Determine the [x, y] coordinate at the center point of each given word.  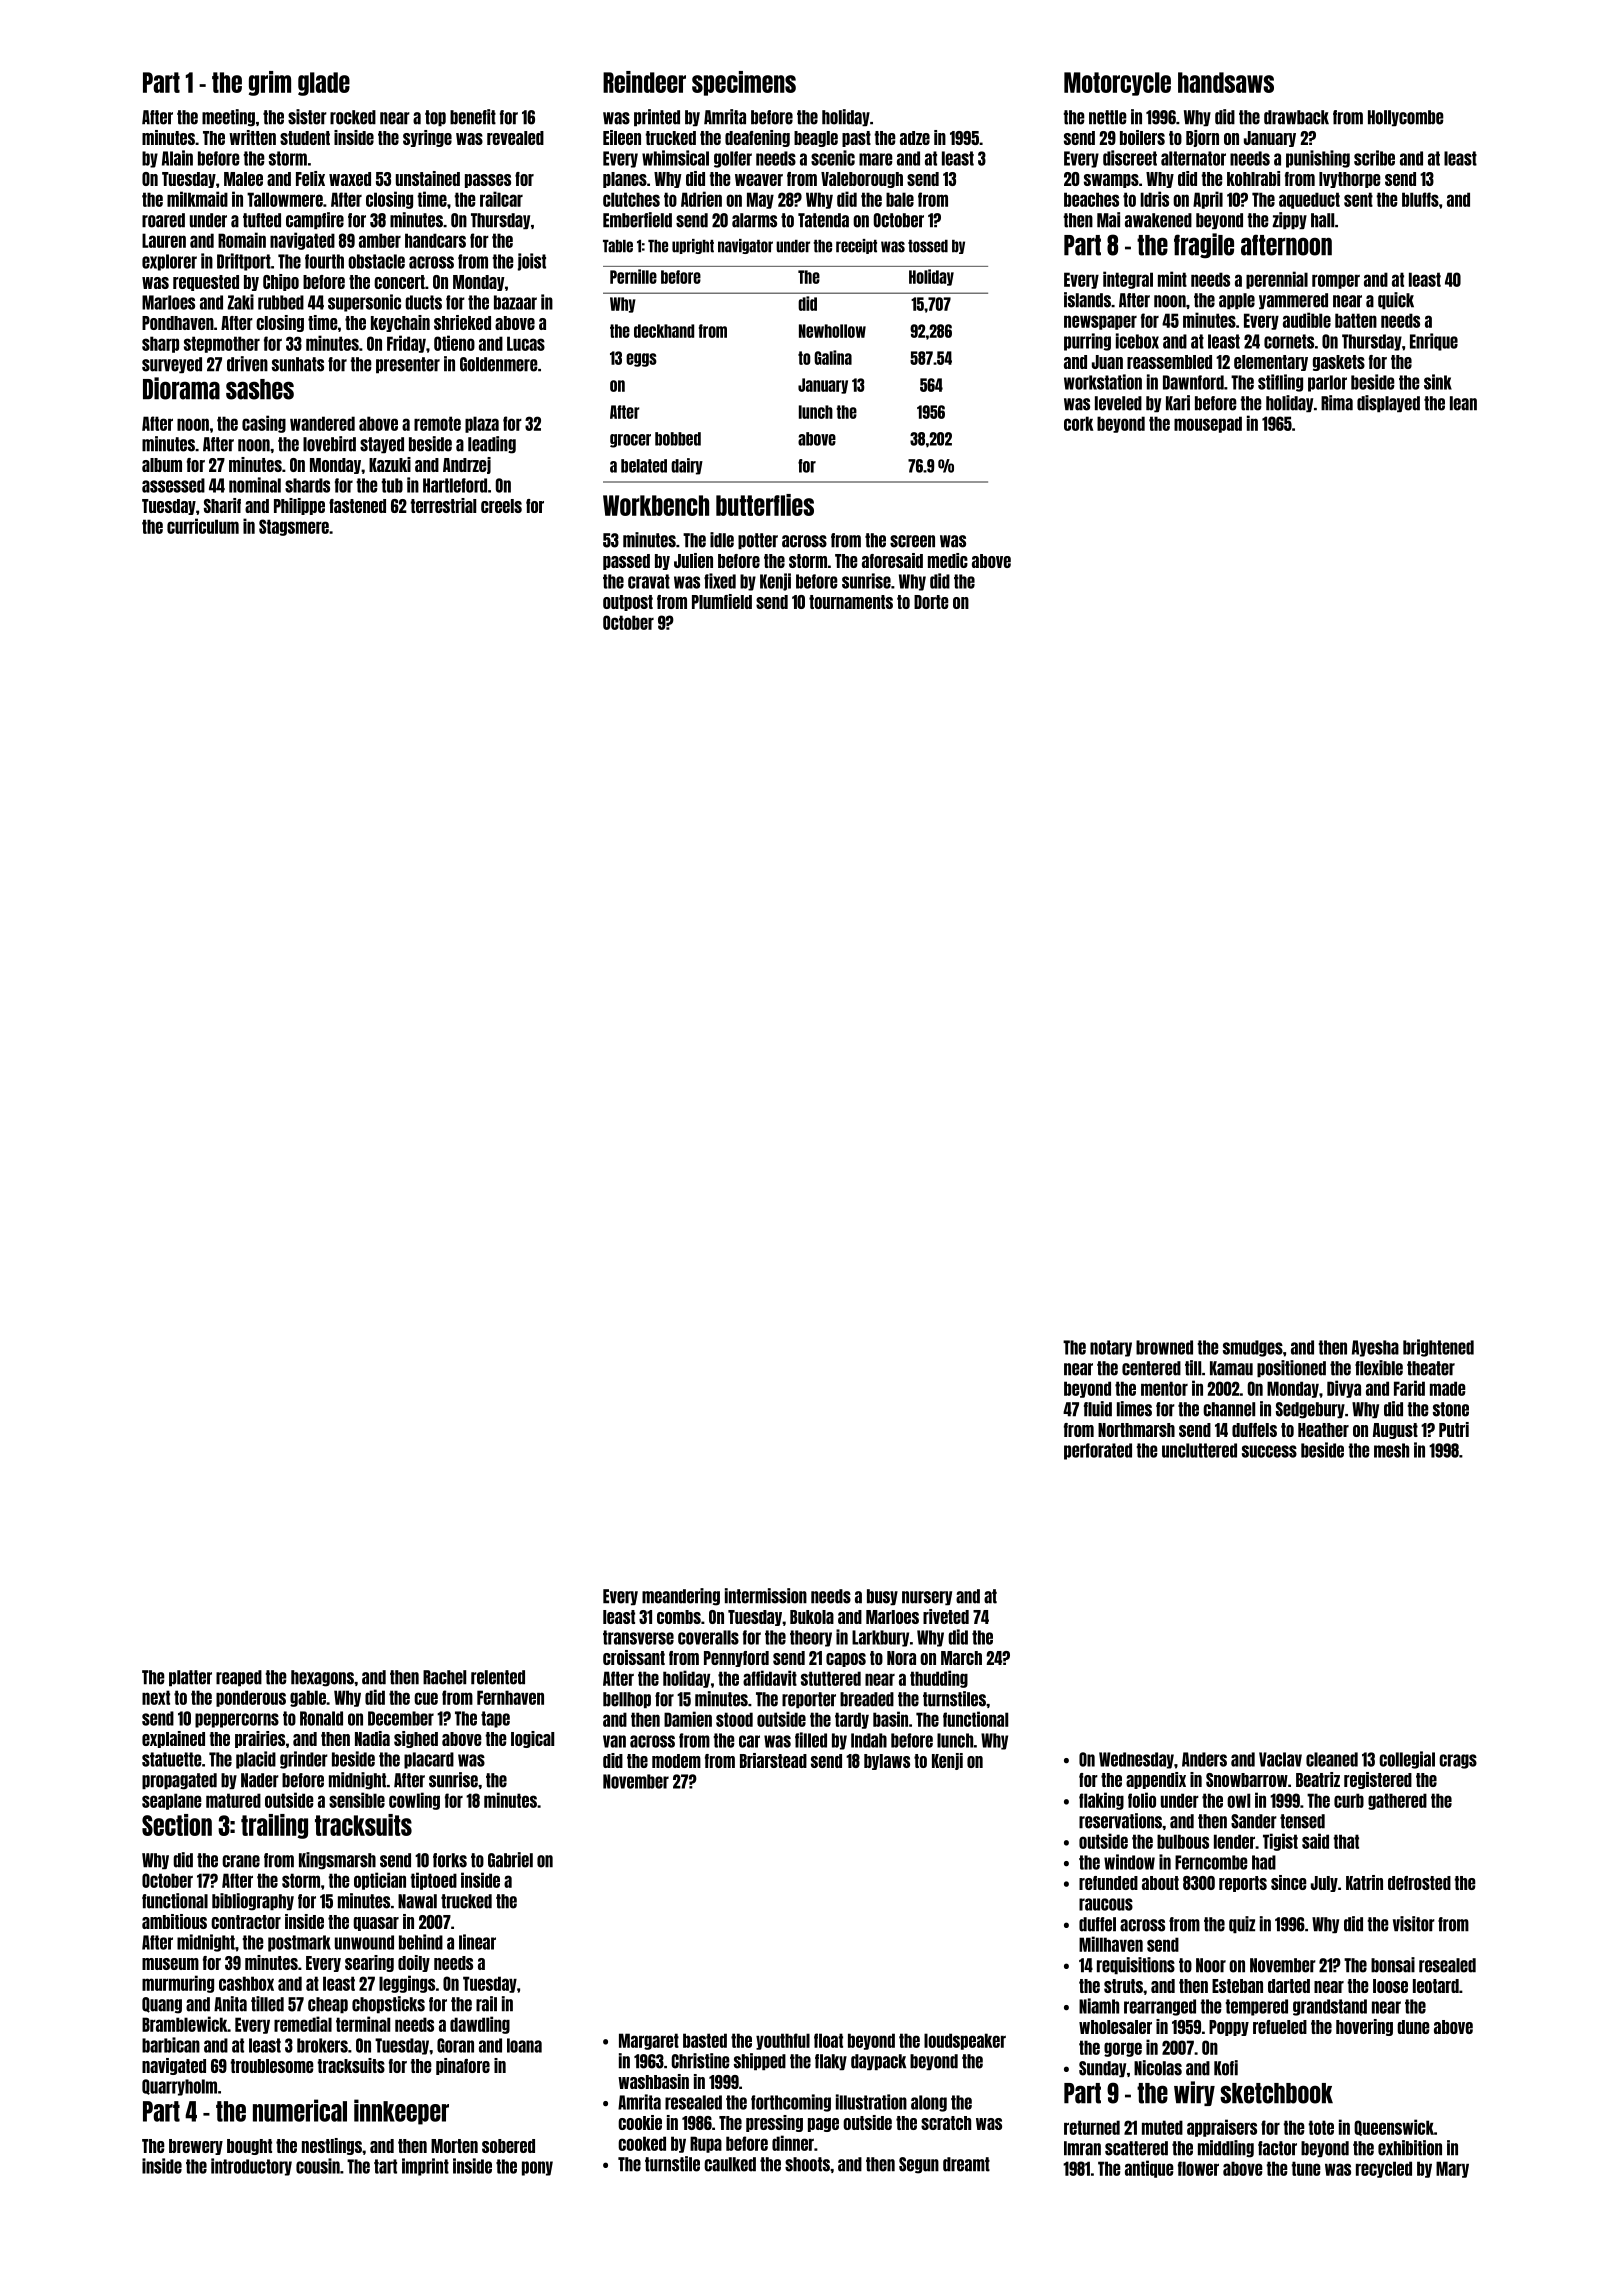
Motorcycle [1117, 84]
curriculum [203, 526]
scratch [946, 2123]
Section [177, 1825]
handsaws [1226, 82]
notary [1111, 1348]
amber [380, 240]
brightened [1438, 1348]
